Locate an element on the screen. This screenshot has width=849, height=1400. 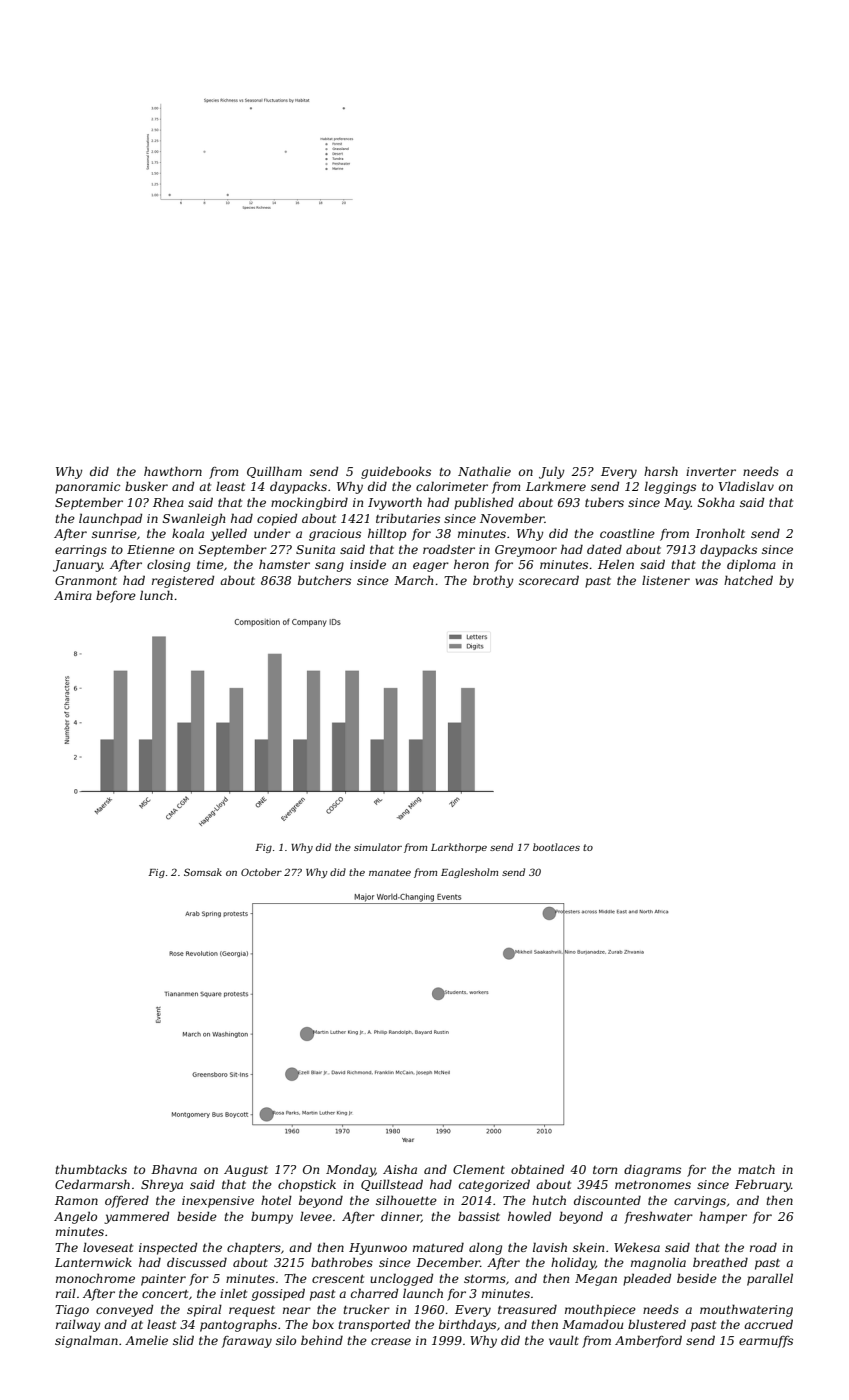
Sokha is located at coordinates (716, 502).
